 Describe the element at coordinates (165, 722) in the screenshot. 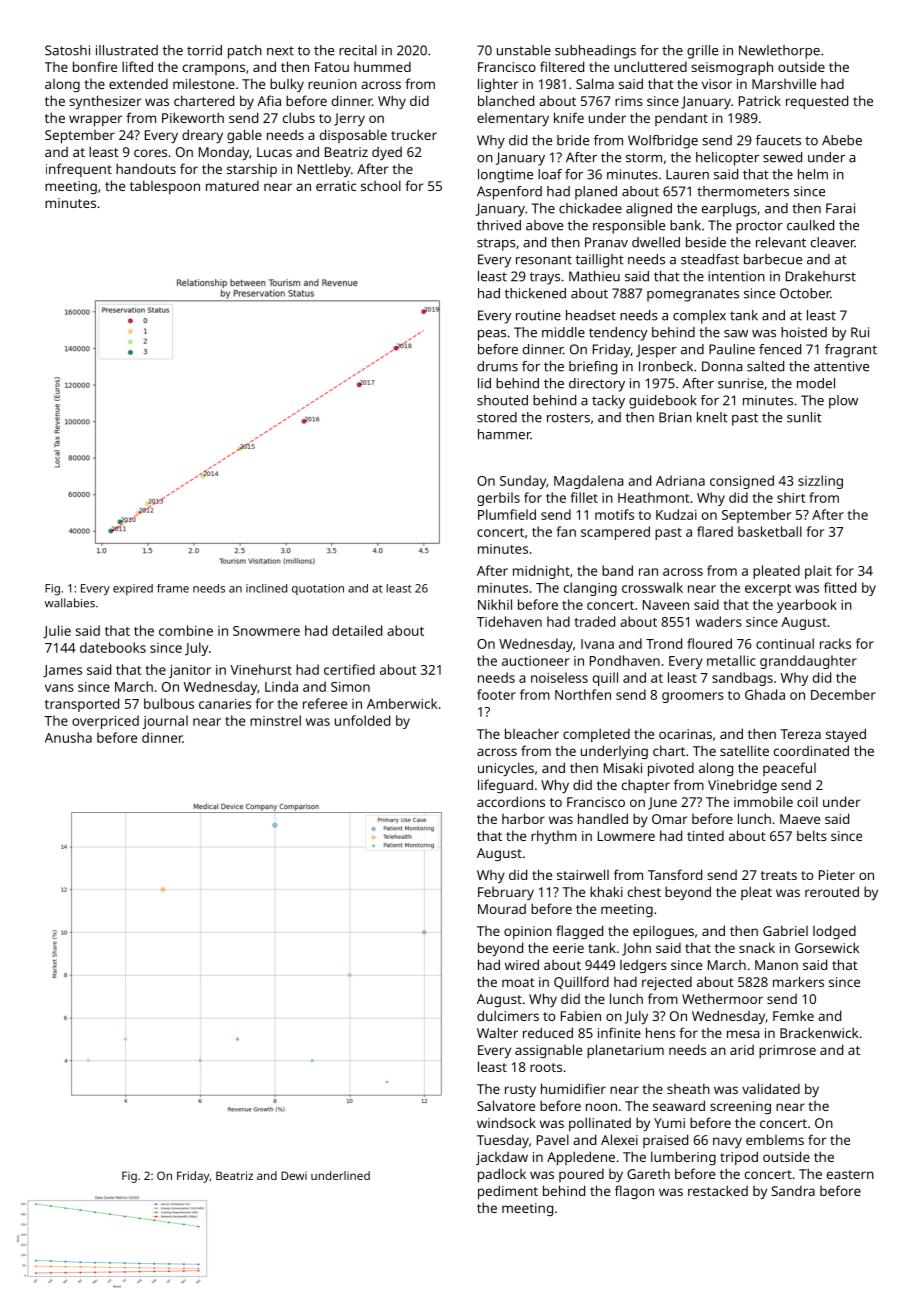

I see `journal` at that location.
